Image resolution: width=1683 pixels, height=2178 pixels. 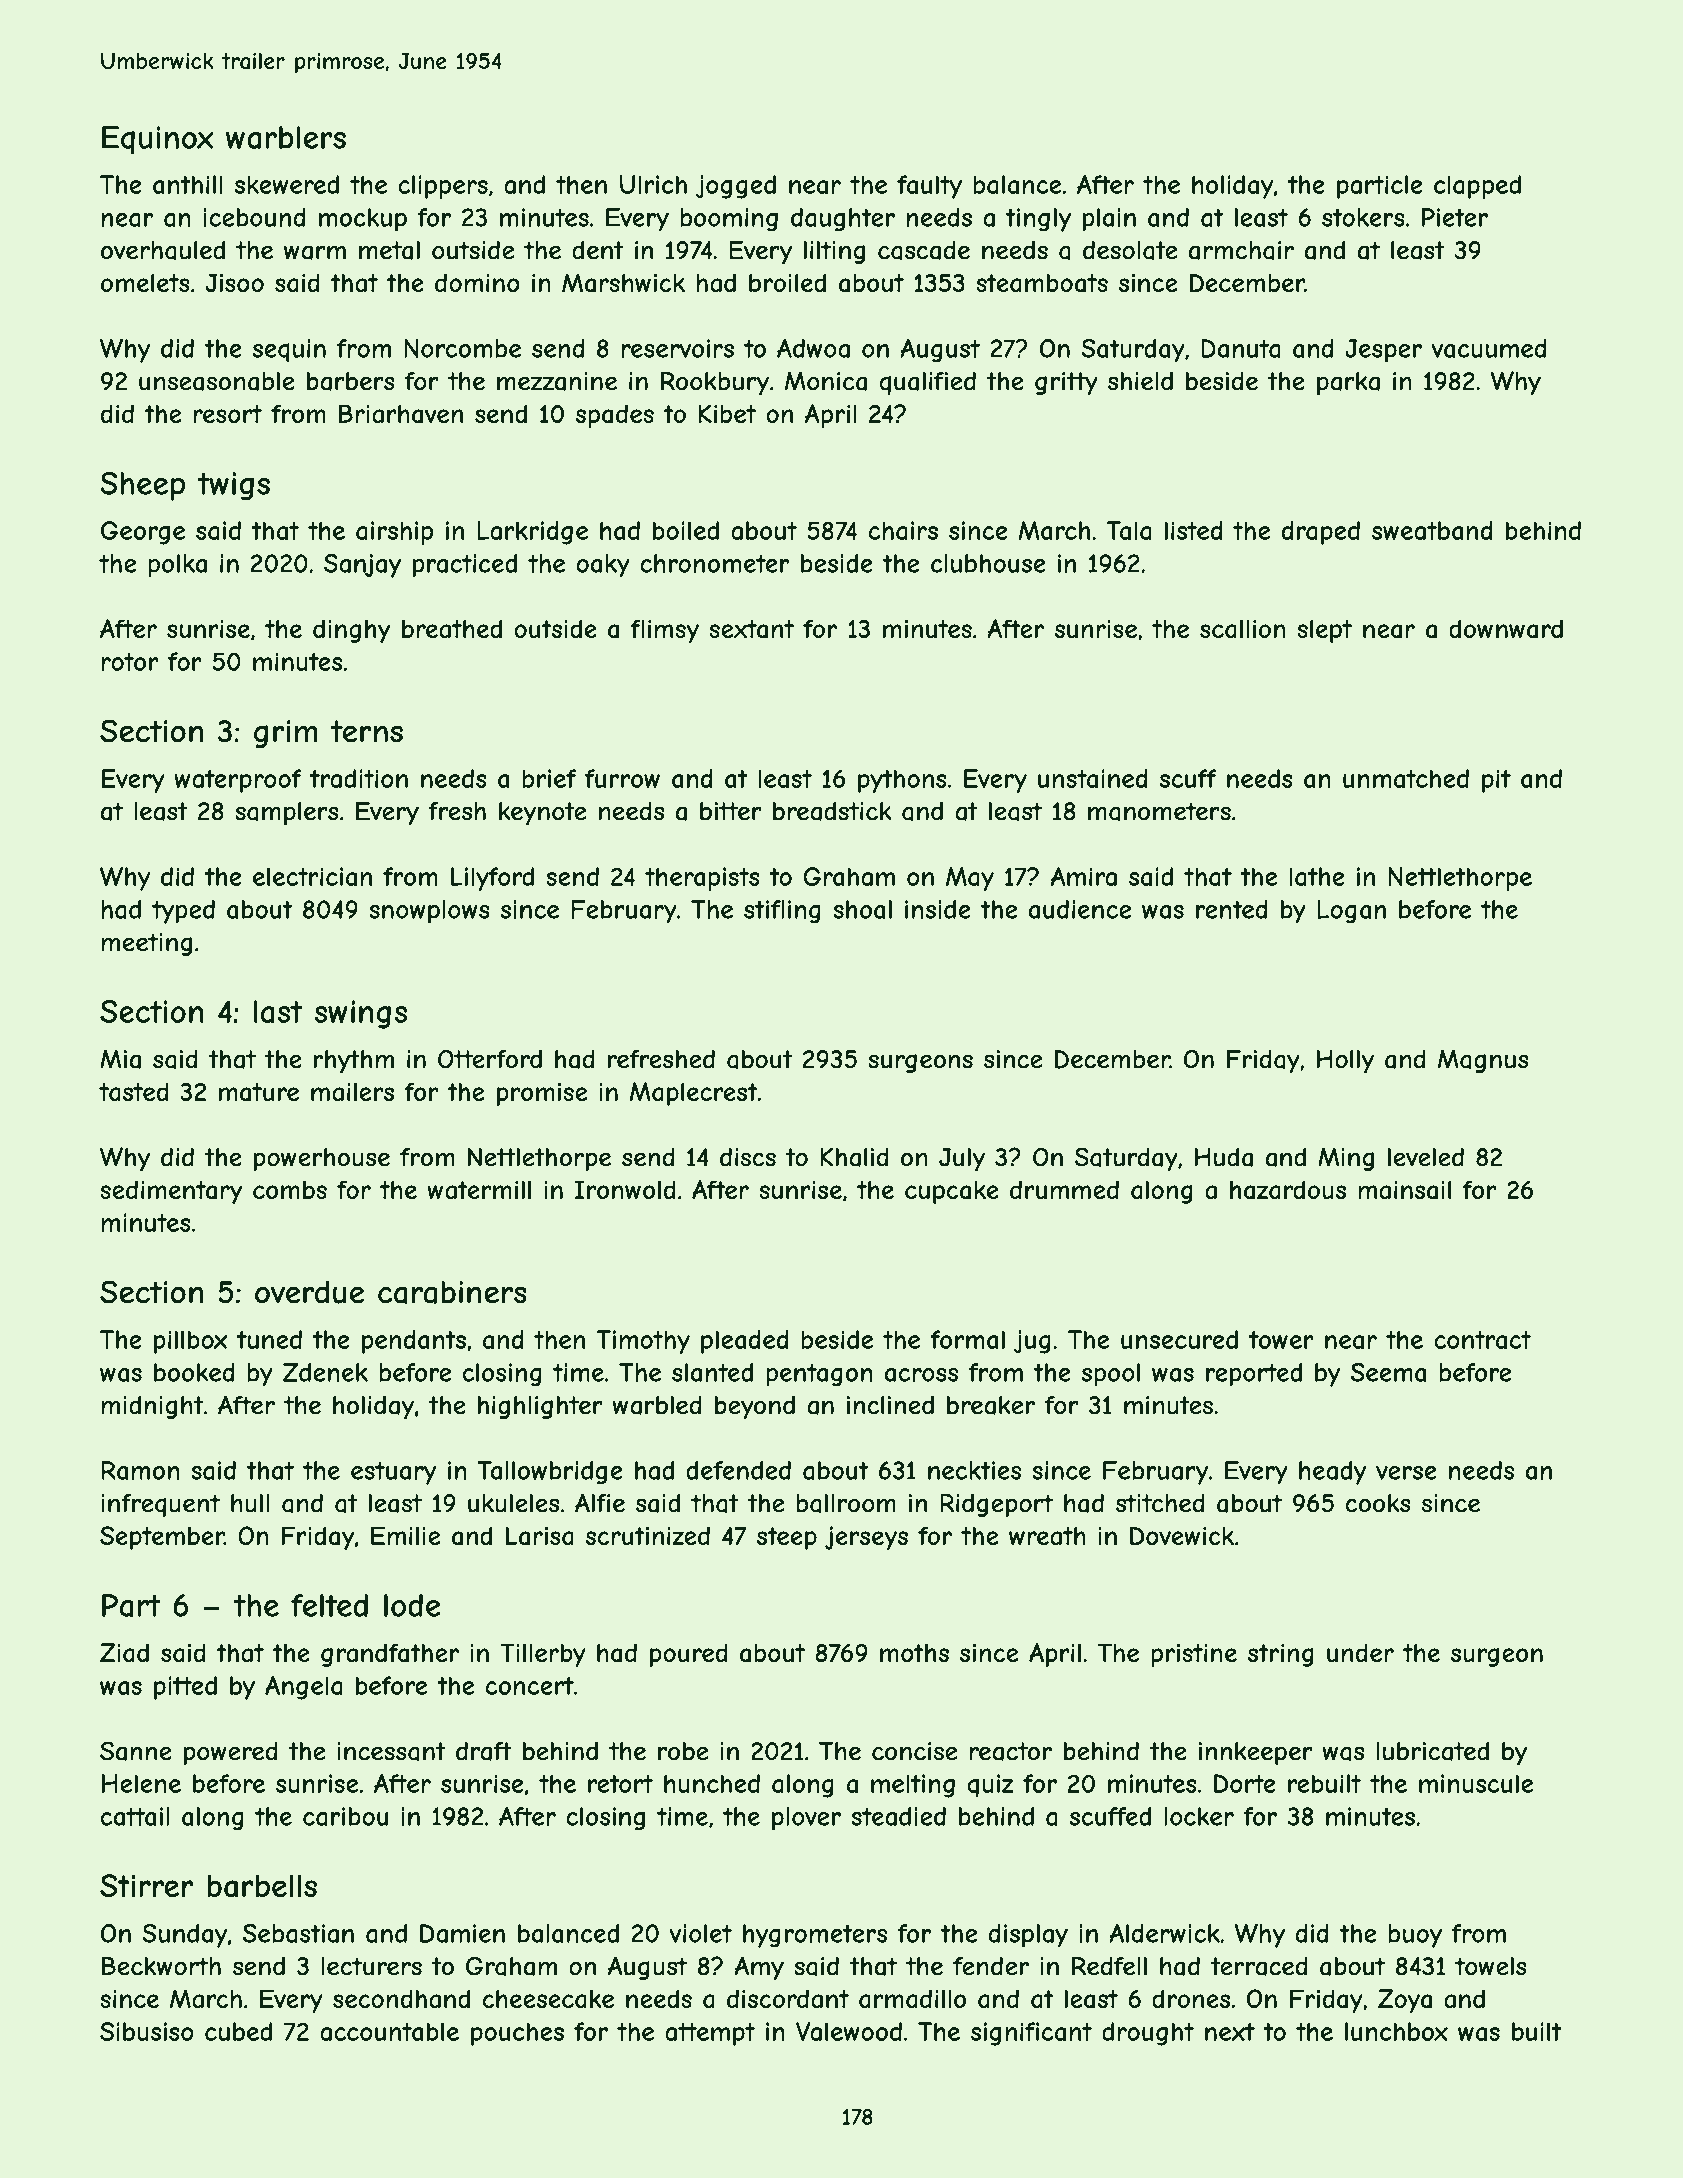 I want to click on brief, so click(x=549, y=778).
